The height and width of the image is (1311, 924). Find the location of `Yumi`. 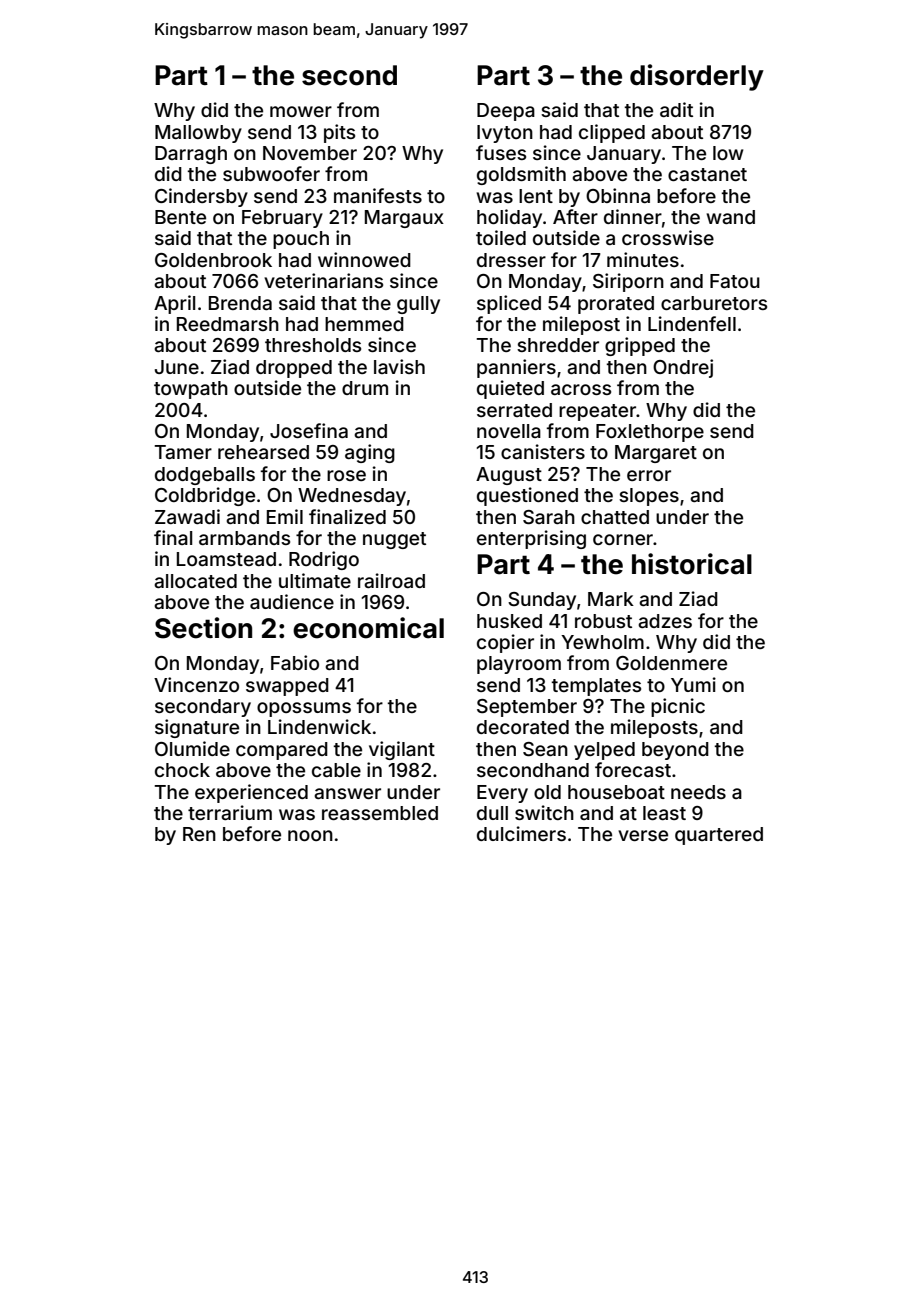

Yumi is located at coordinates (693, 684).
